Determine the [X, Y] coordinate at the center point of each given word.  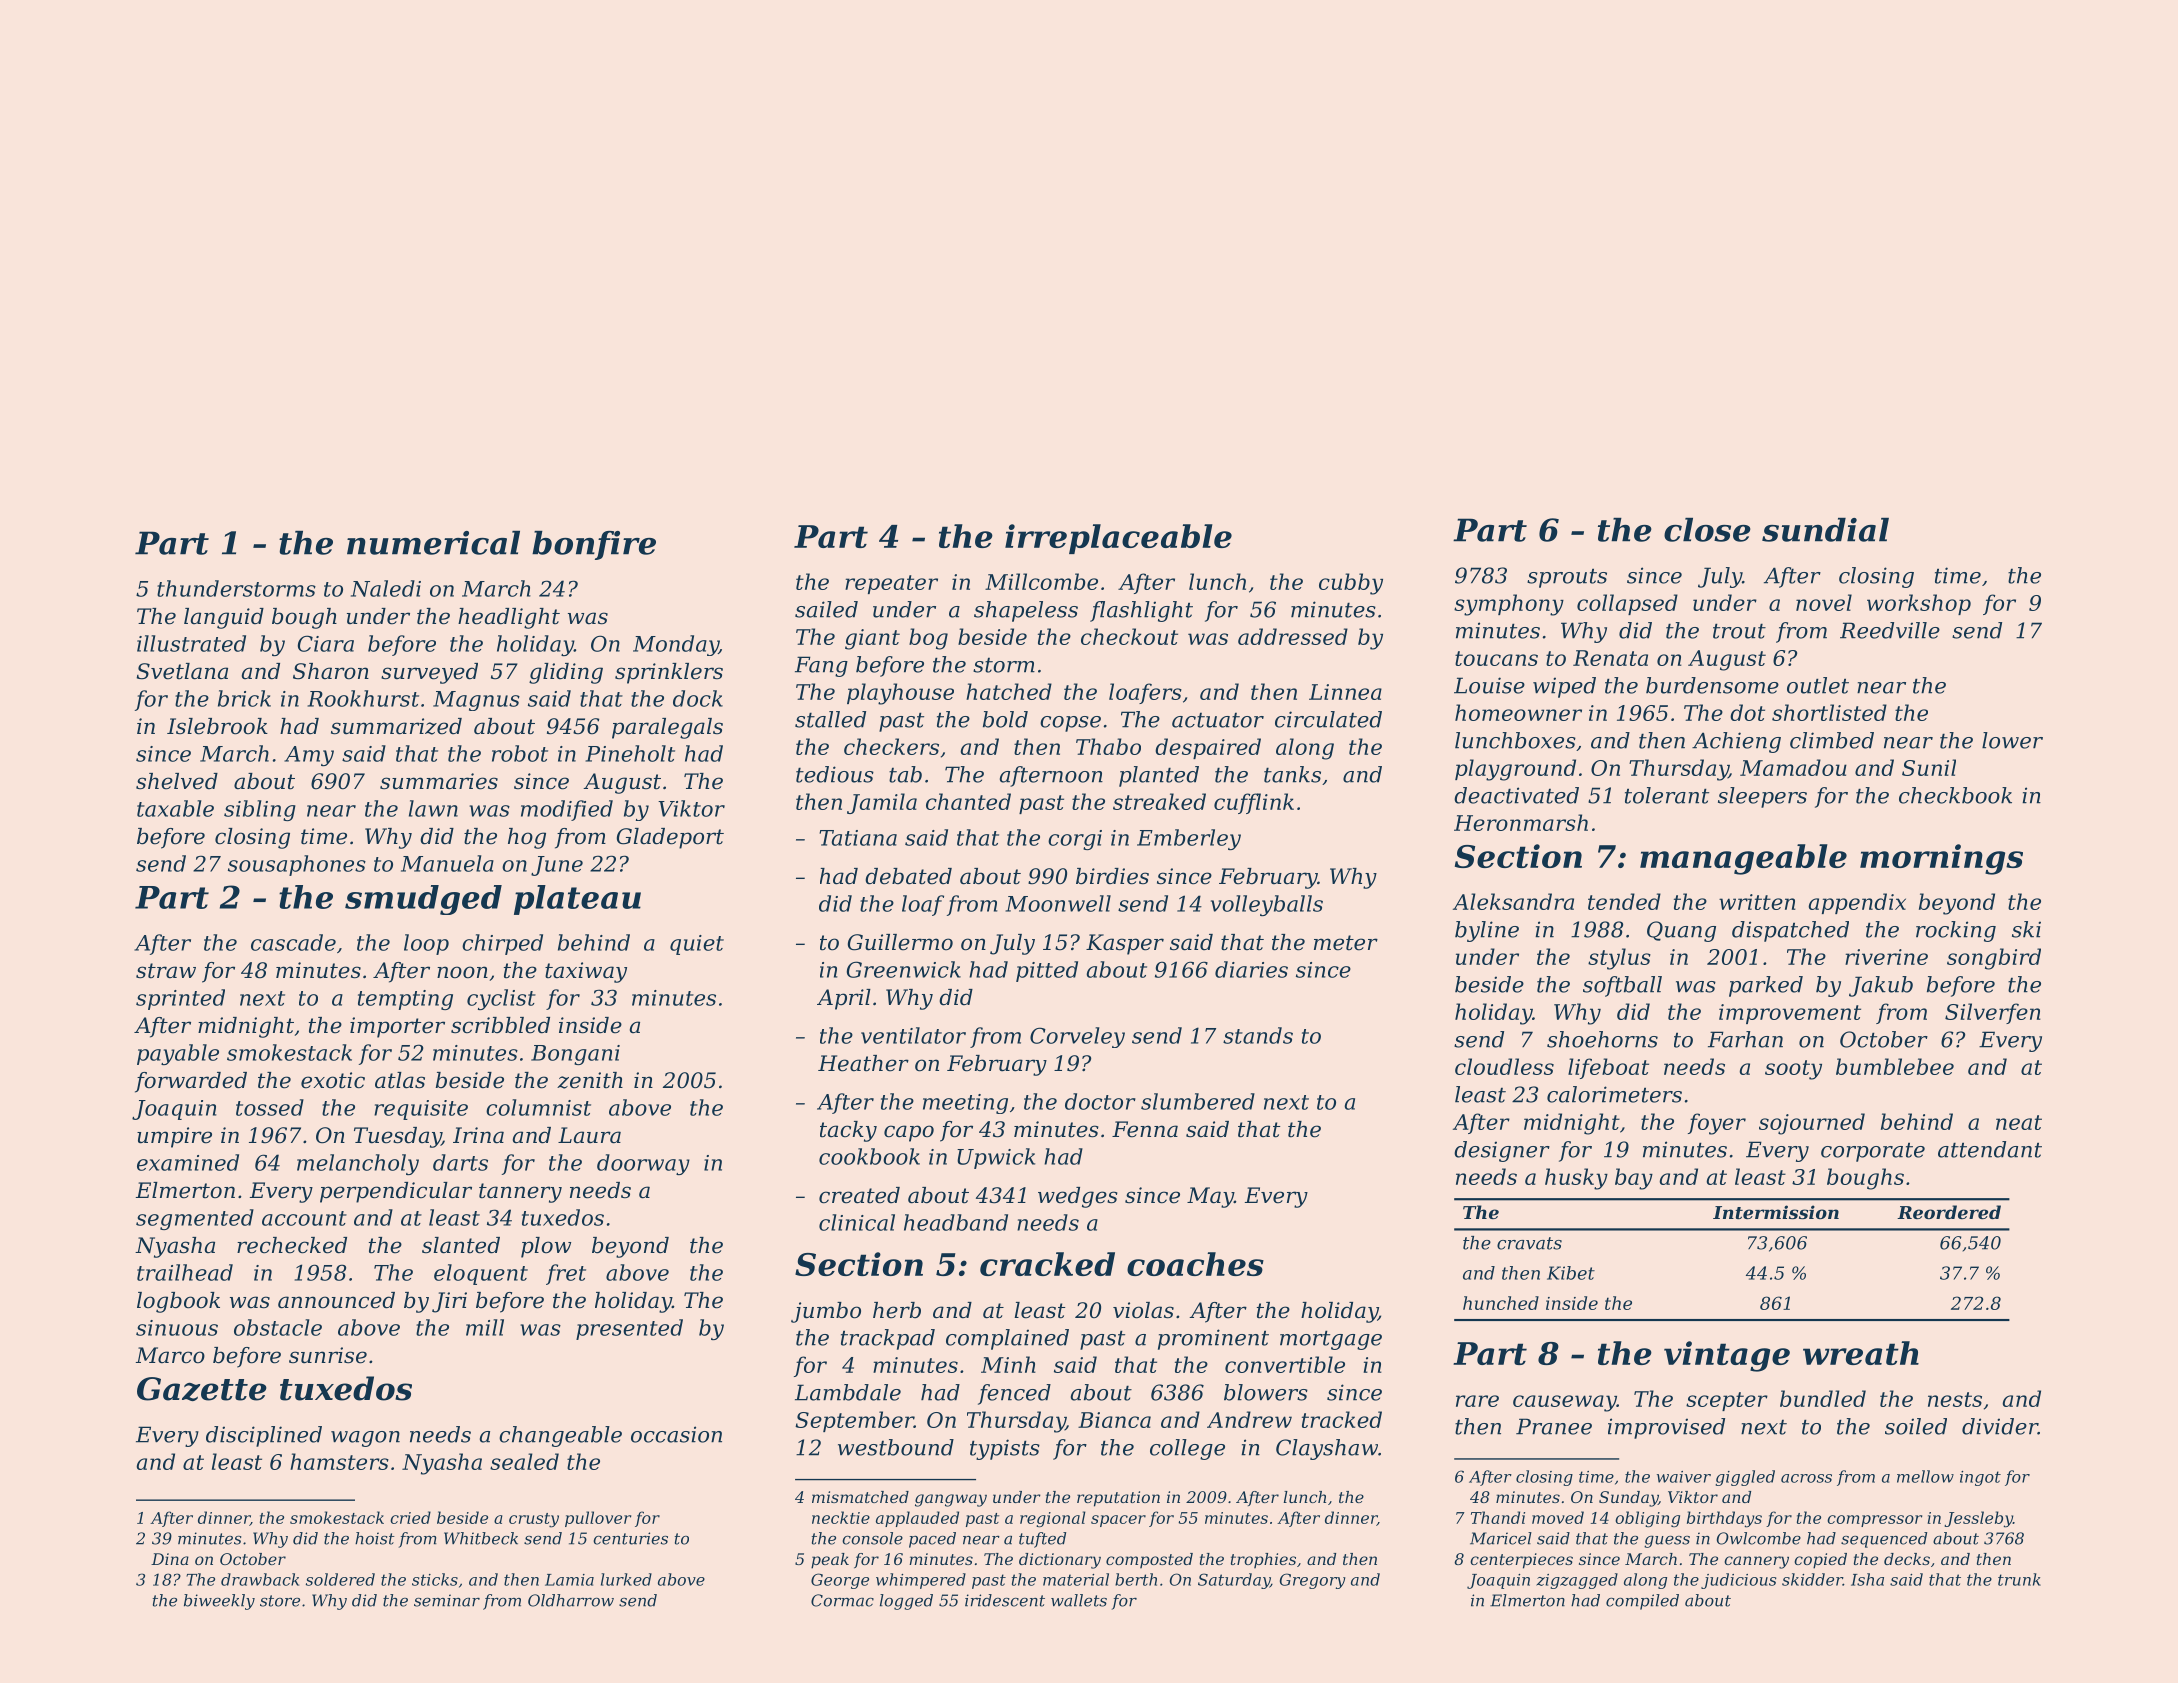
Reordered [1949, 1212]
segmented [195, 1219]
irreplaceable [1118, 539]
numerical [433, 543]
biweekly [219, 1602]
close [1707, 530]
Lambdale [848, 1392]
